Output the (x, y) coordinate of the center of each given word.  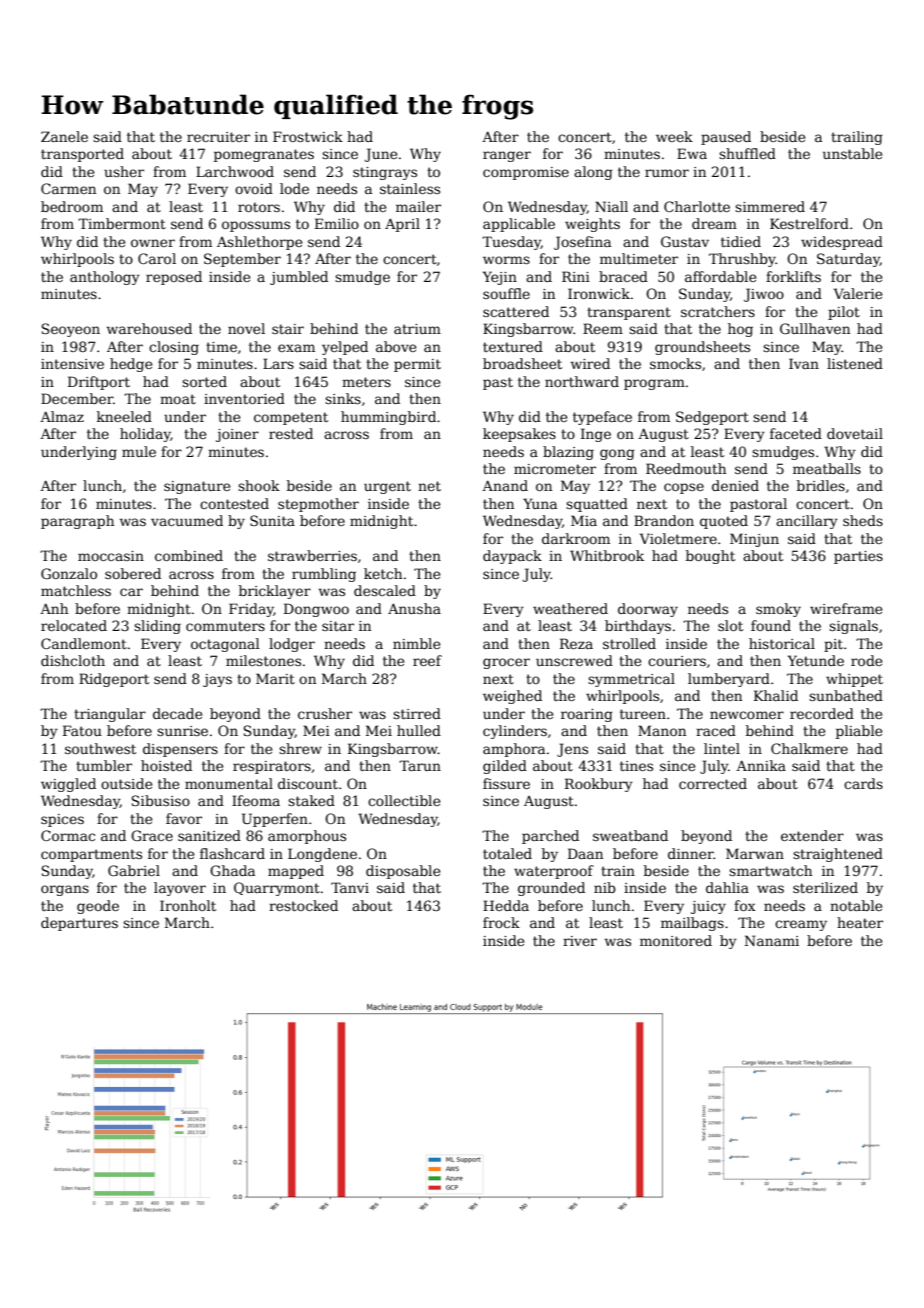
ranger (507, 156)
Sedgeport (712, 418)
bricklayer (275, 592)
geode (98, 907)
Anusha (414, 608)
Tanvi (350, 887)
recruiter (218, 137)
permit (417, 365)
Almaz (62, 416)
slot (730, 625)
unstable (852, 153)
